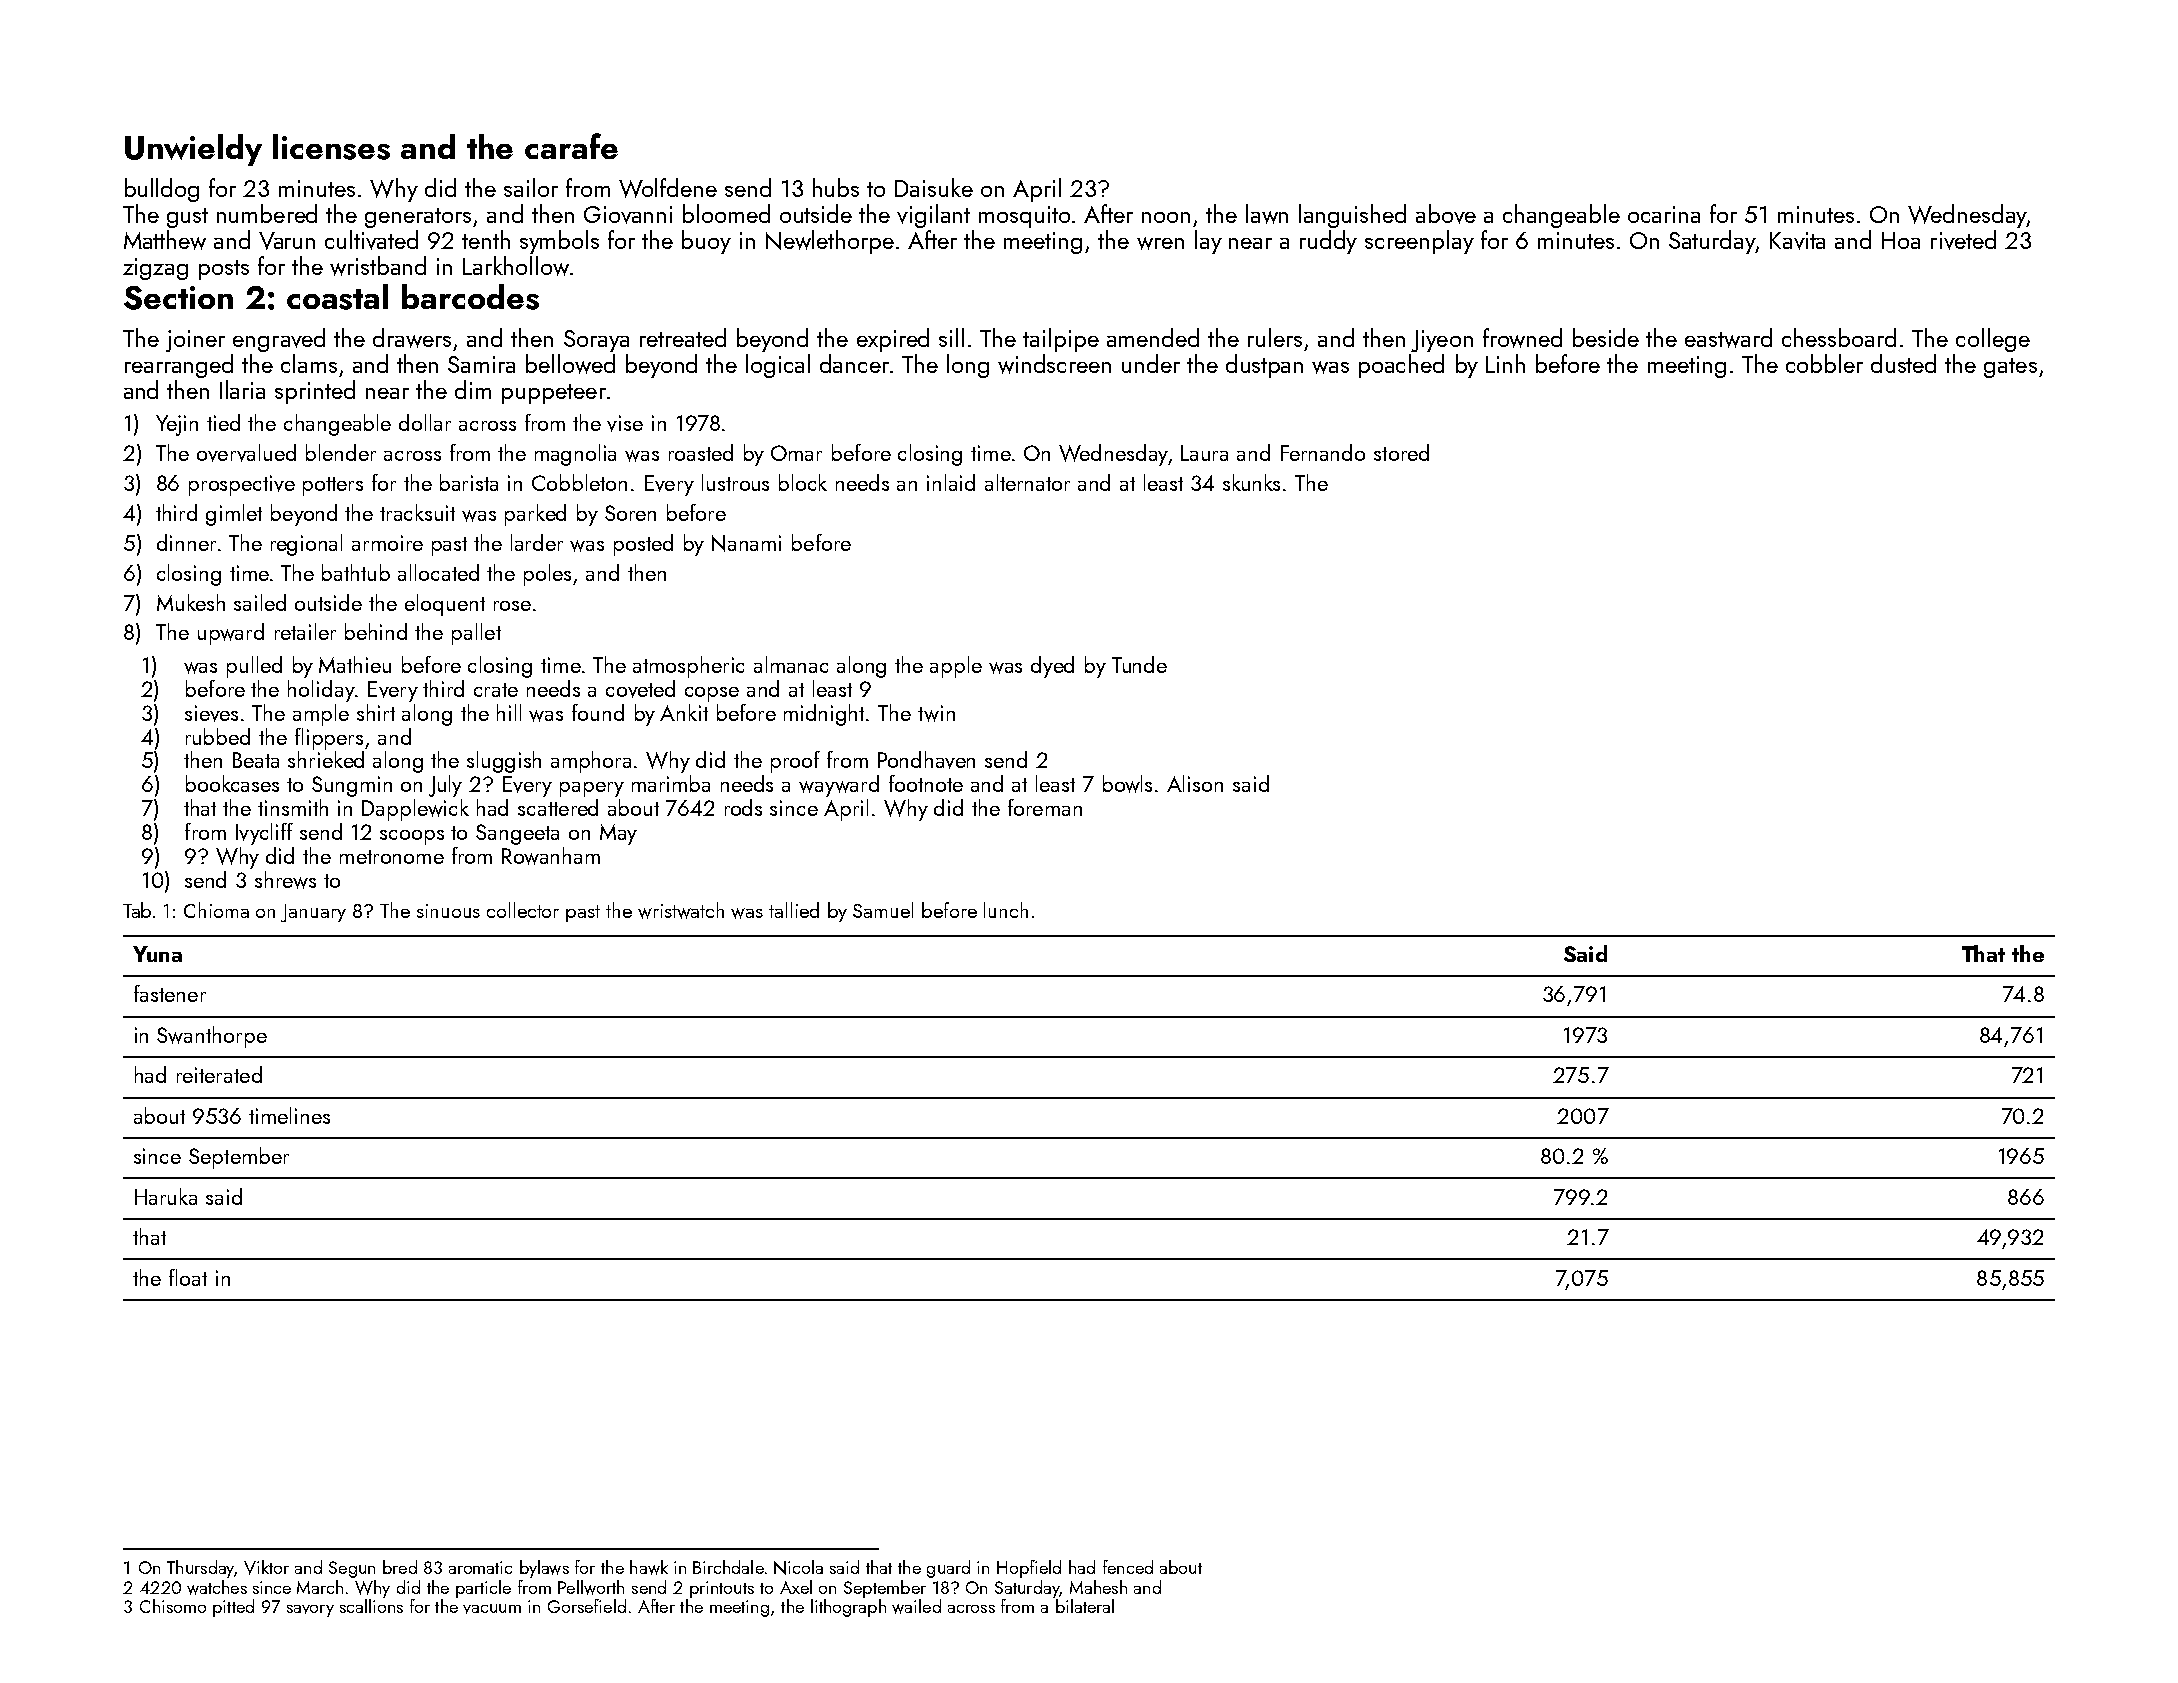  Describe the element at coordinates (1006, 910) in the screenshot. I see `lunch` at that location.
